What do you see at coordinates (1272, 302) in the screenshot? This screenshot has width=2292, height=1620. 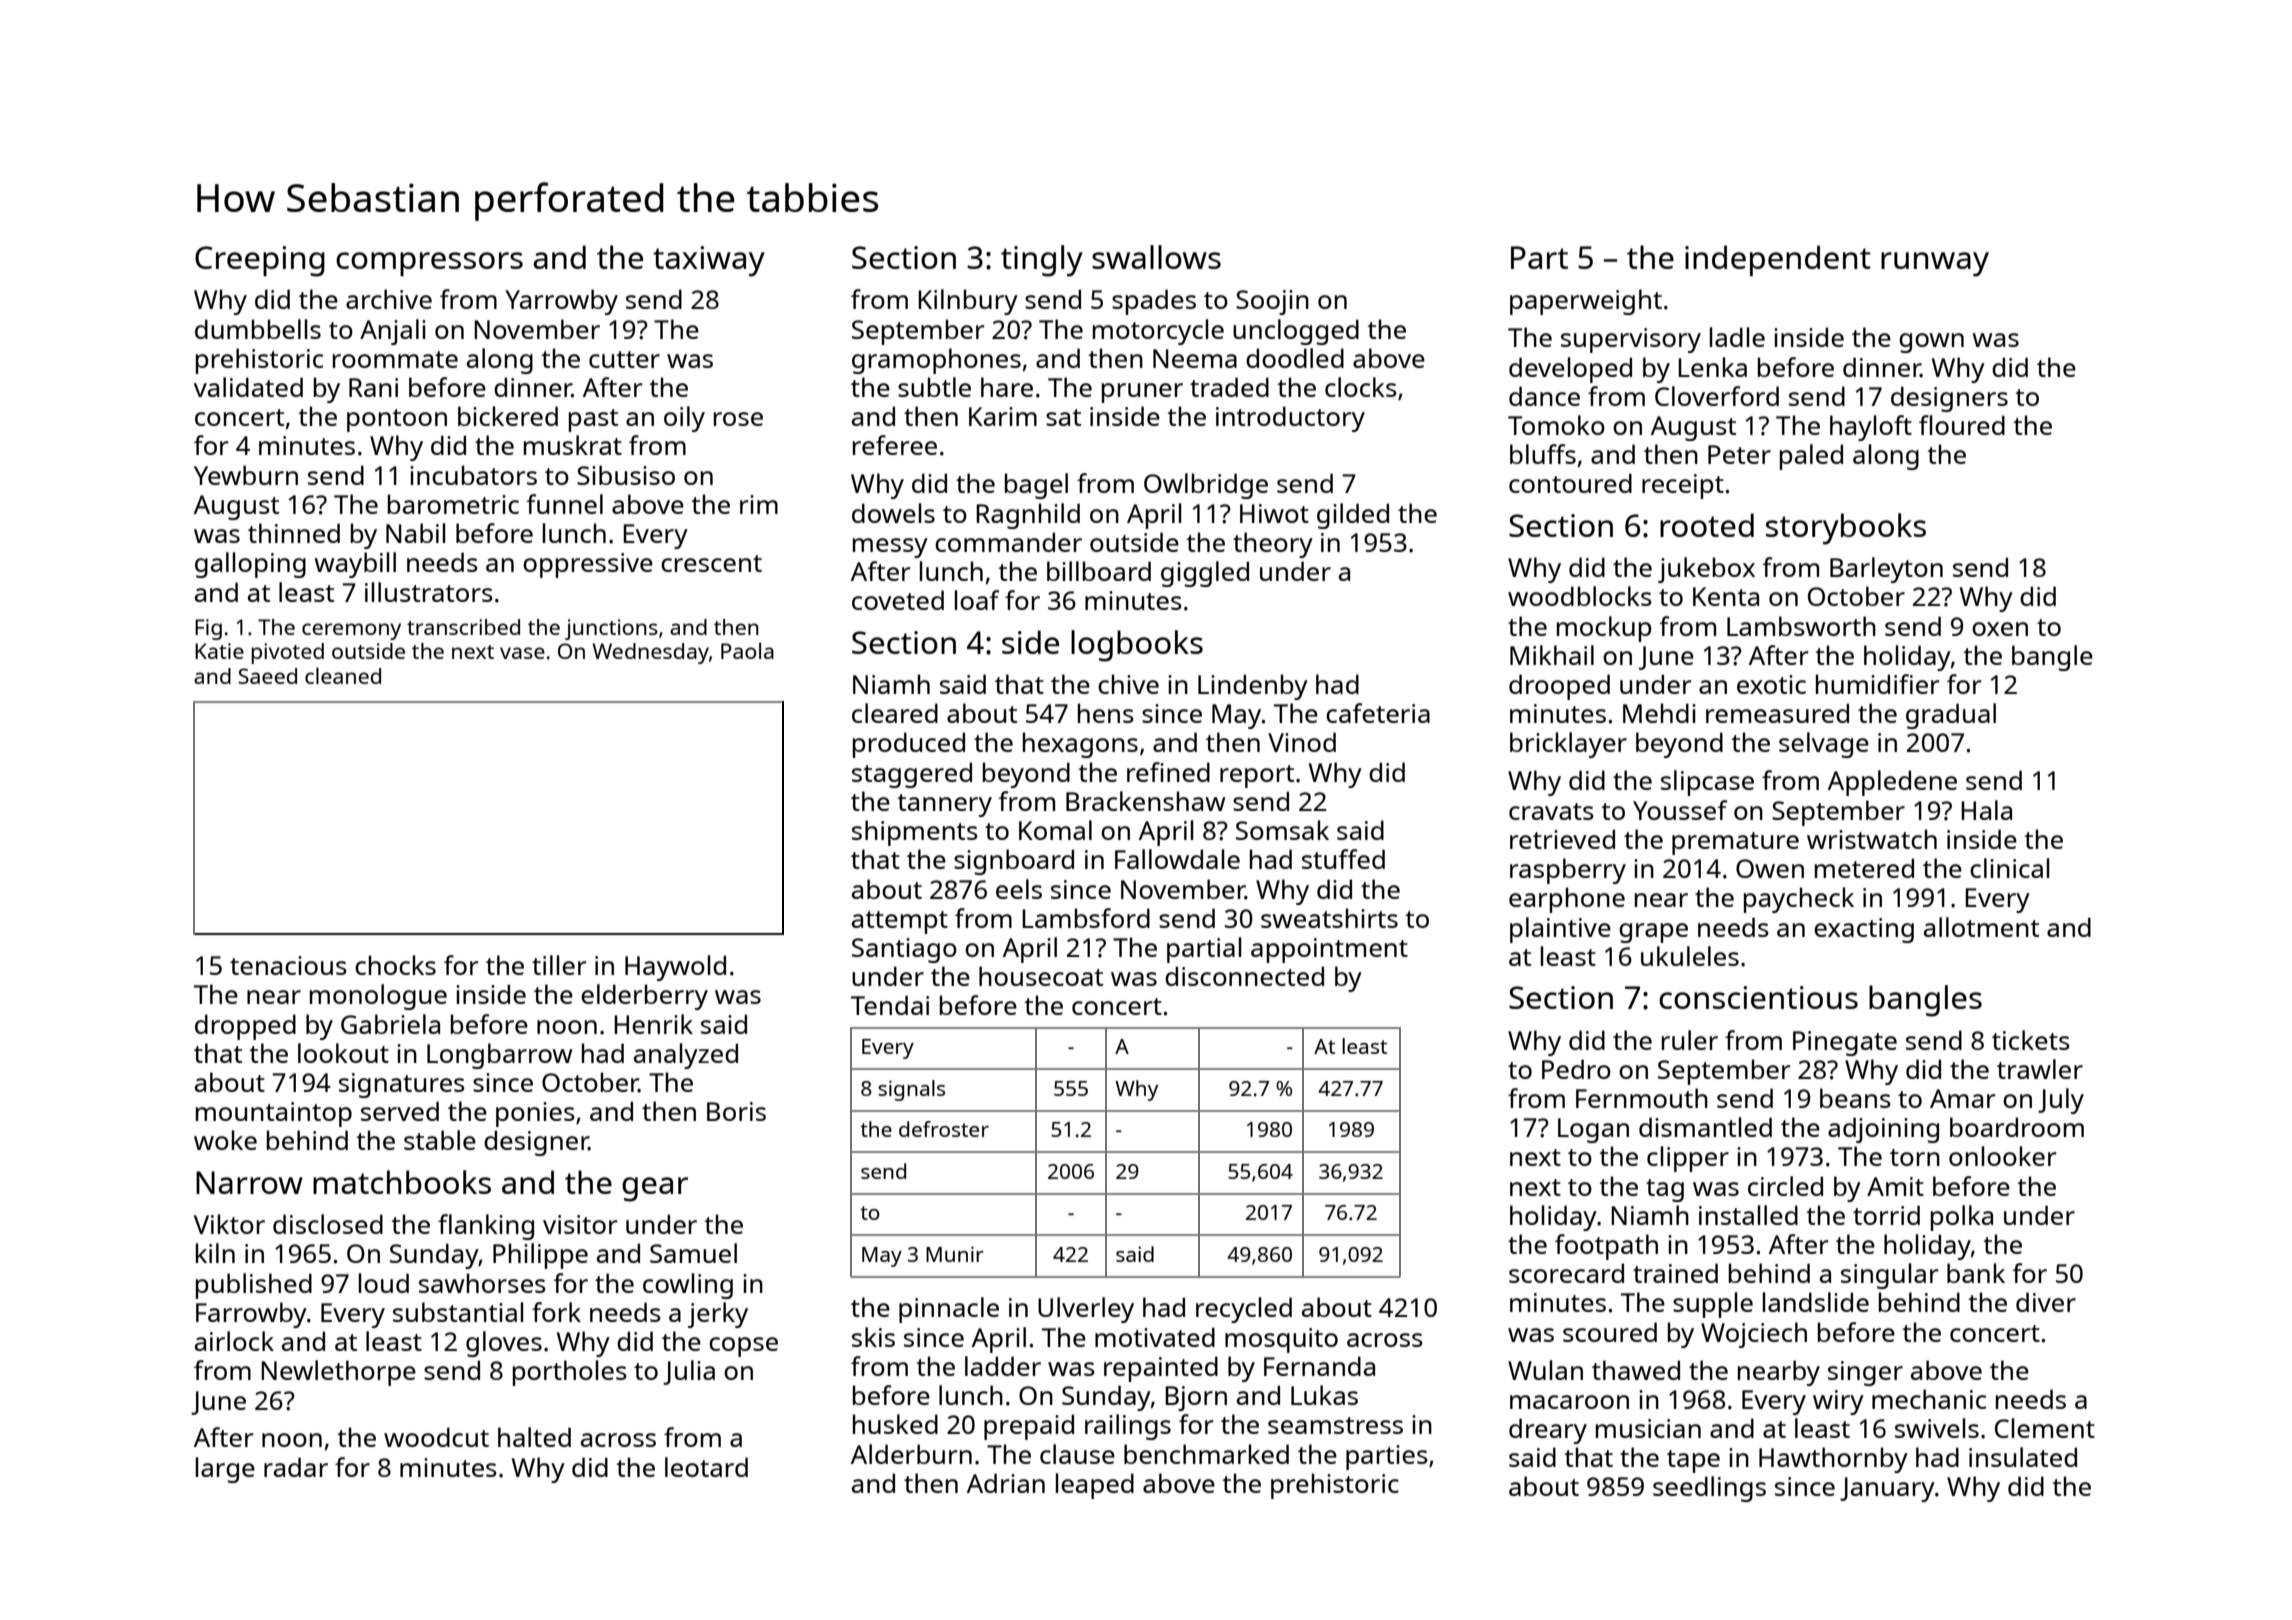 I see `Soojin` at bounding box center [1272, 302].
